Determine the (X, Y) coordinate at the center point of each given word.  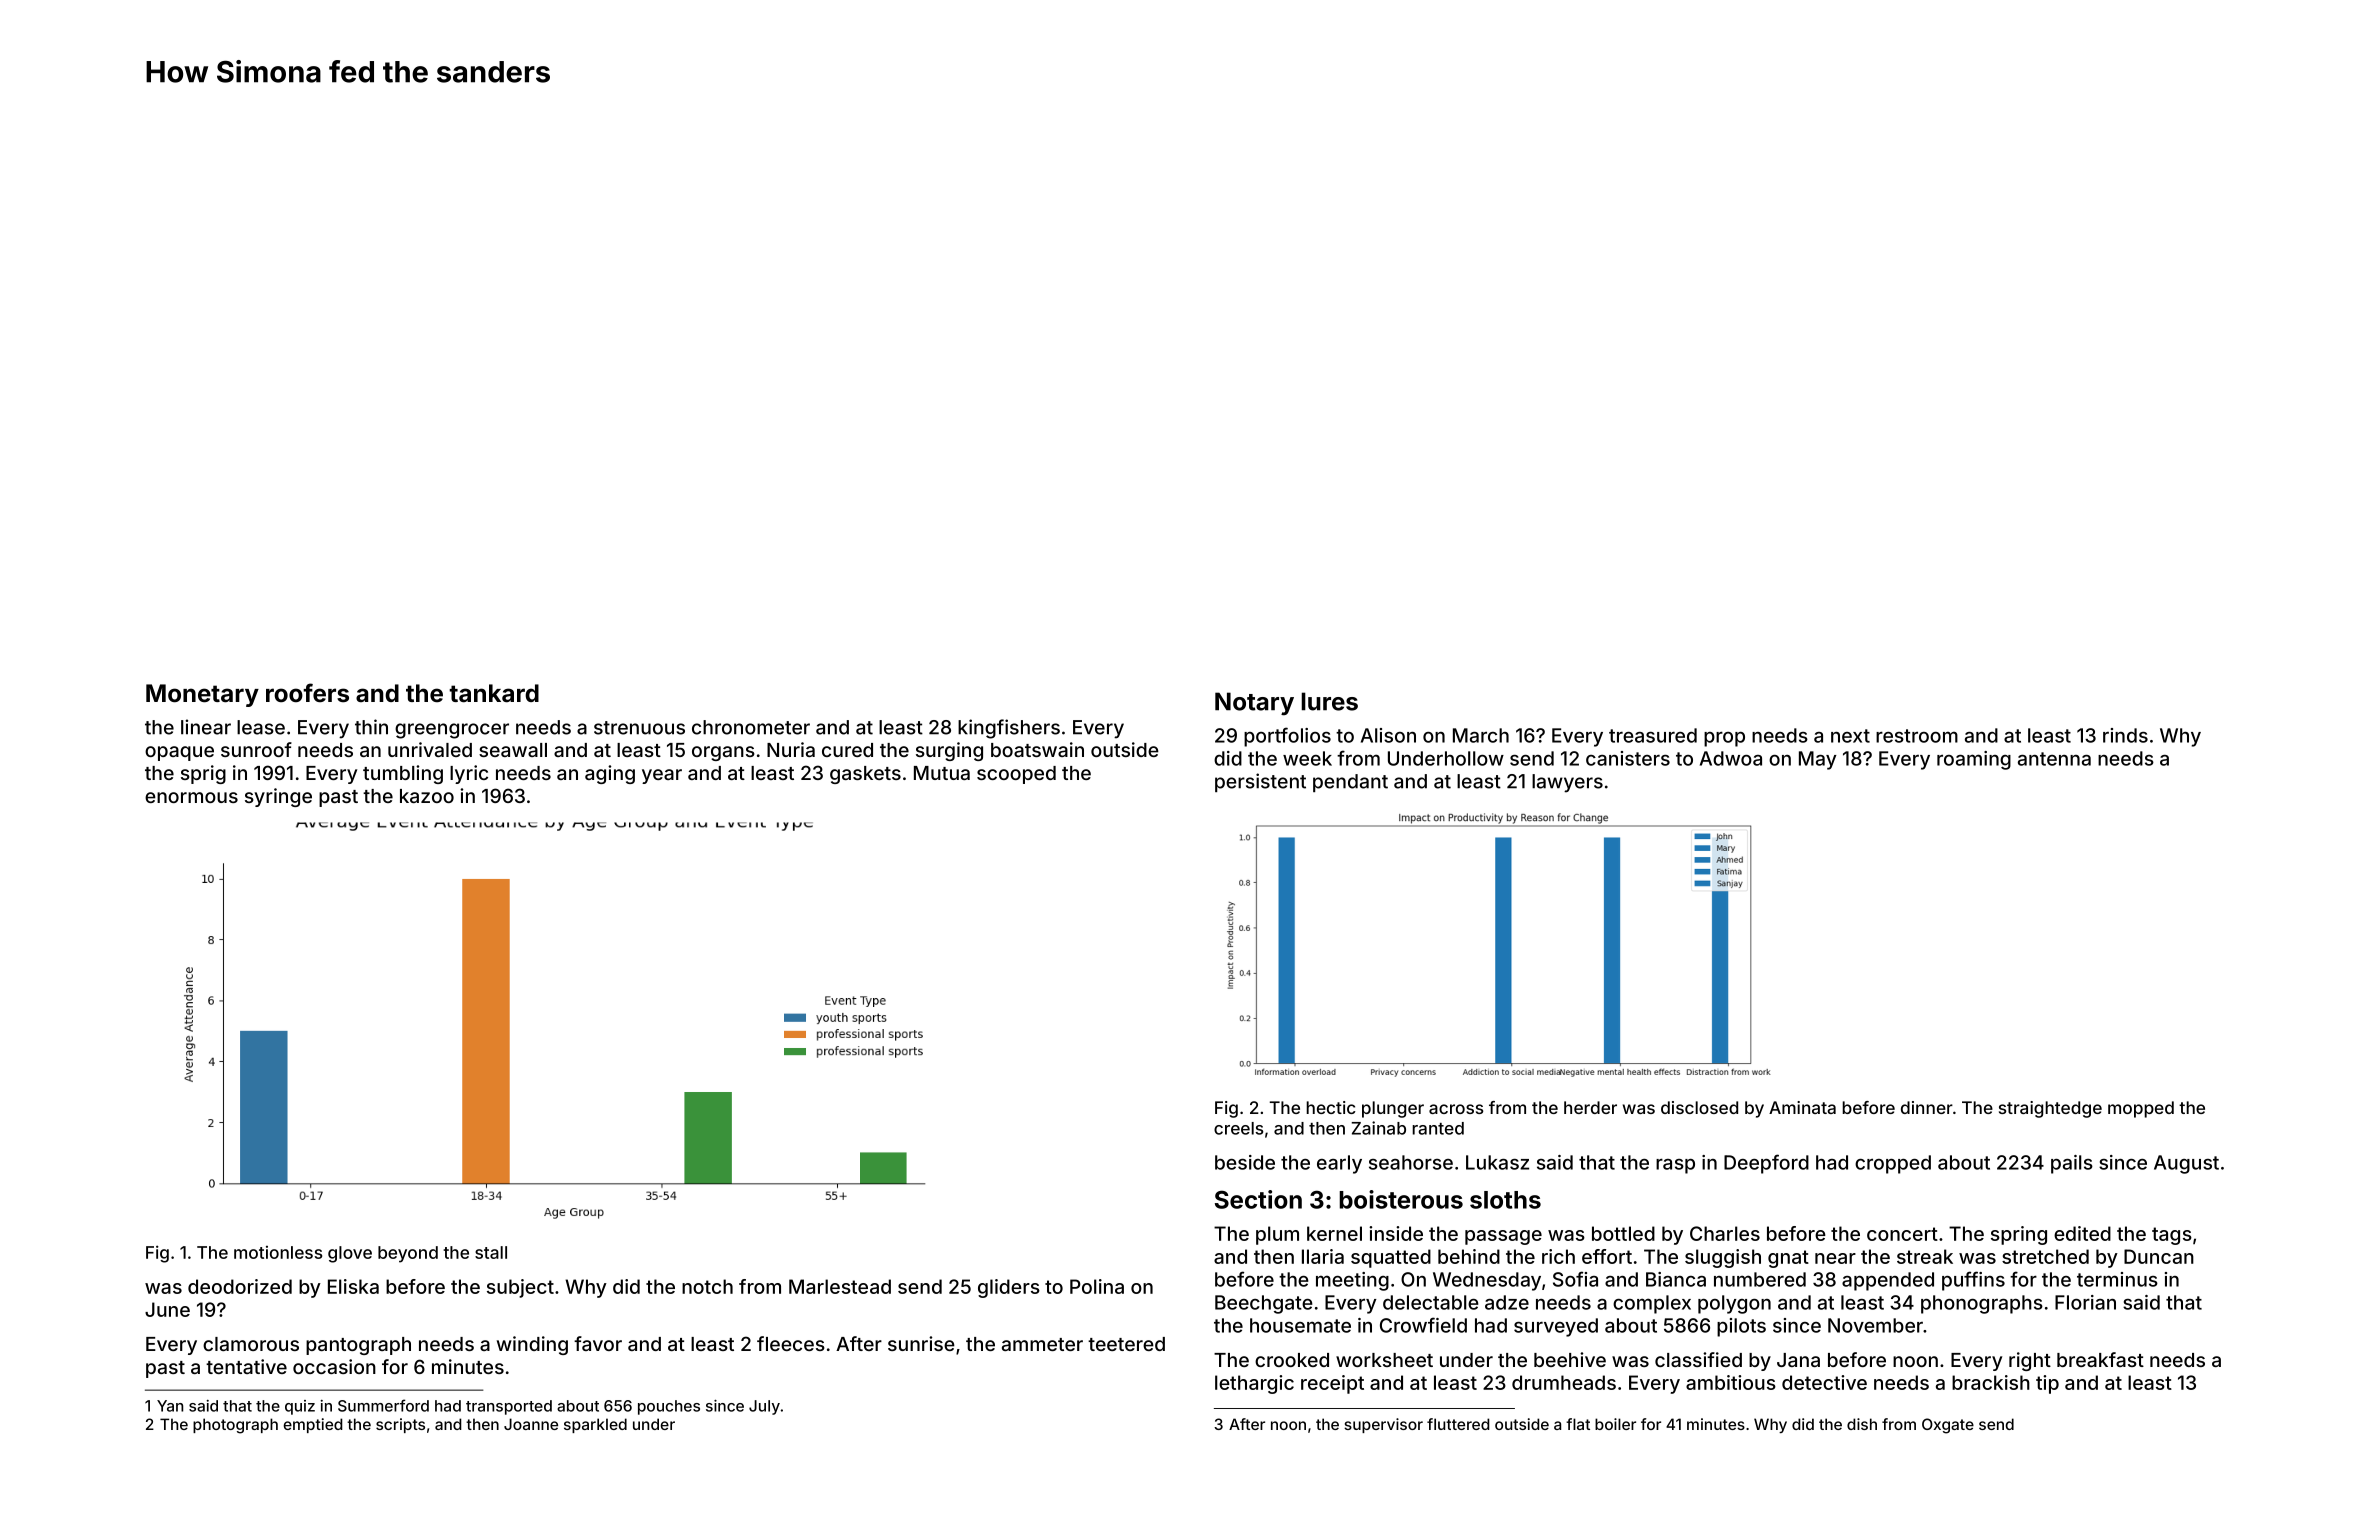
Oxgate (1948, 1426)
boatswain (1037, 749)
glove (350, 1254)
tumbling (403, 774)
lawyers (1567, 783)
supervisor (1383, 1425)
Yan (170, 1406)
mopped (2141, 1109)
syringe (278, 797)
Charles (1725, 1233)
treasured (1653, 735)
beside (1245, 1162)
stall (491, 1252)
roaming (1974, 760)
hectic (1330, 1107)
